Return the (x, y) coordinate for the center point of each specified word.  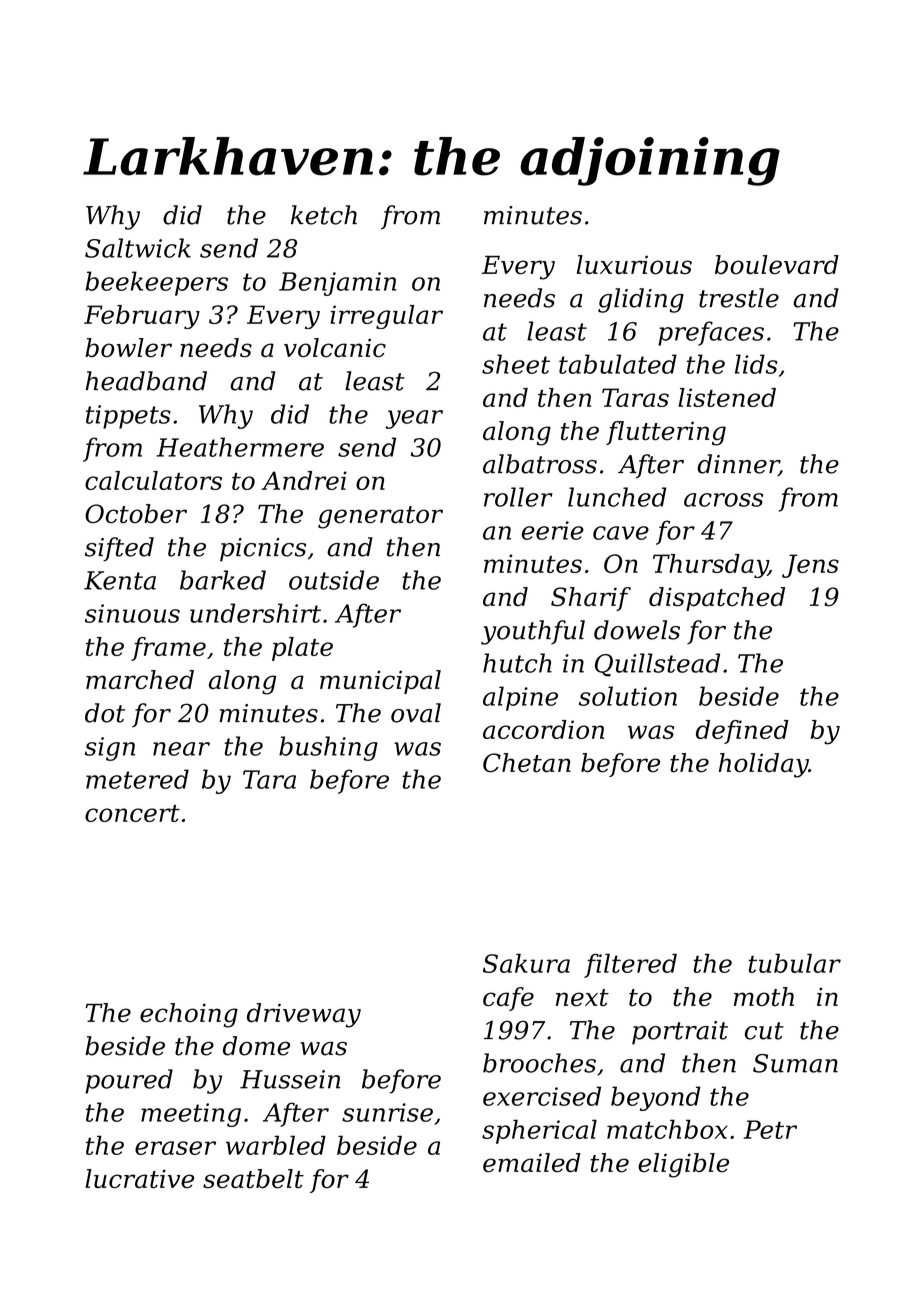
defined (742, 732)
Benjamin (337, 284)
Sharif (591, 599)
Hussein (290, 1079)
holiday (763, 765)
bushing (328, 748)
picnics (263, 550)
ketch (324, 215)
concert (132, 813)
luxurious (634, 265)
